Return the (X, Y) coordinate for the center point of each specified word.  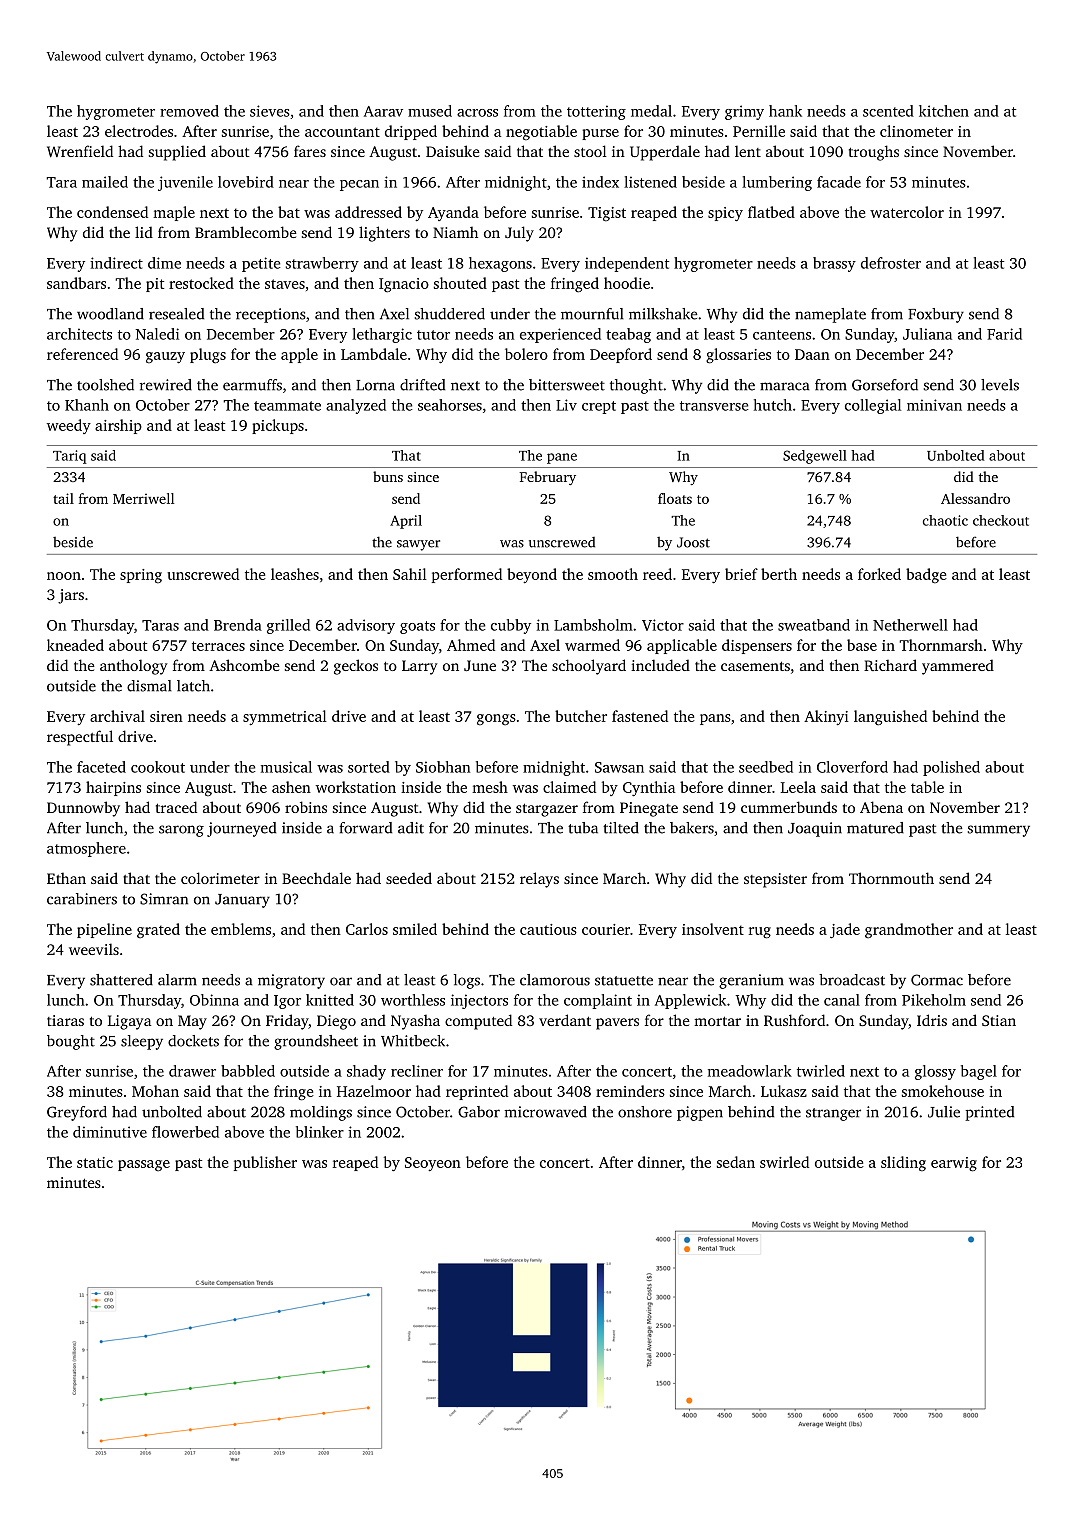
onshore (645, 1112)
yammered (958, 667)
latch (193, 686)
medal (651, 111)
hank (785, 111)
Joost (693, 542)
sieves (270, 111)
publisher (265, 1163)
